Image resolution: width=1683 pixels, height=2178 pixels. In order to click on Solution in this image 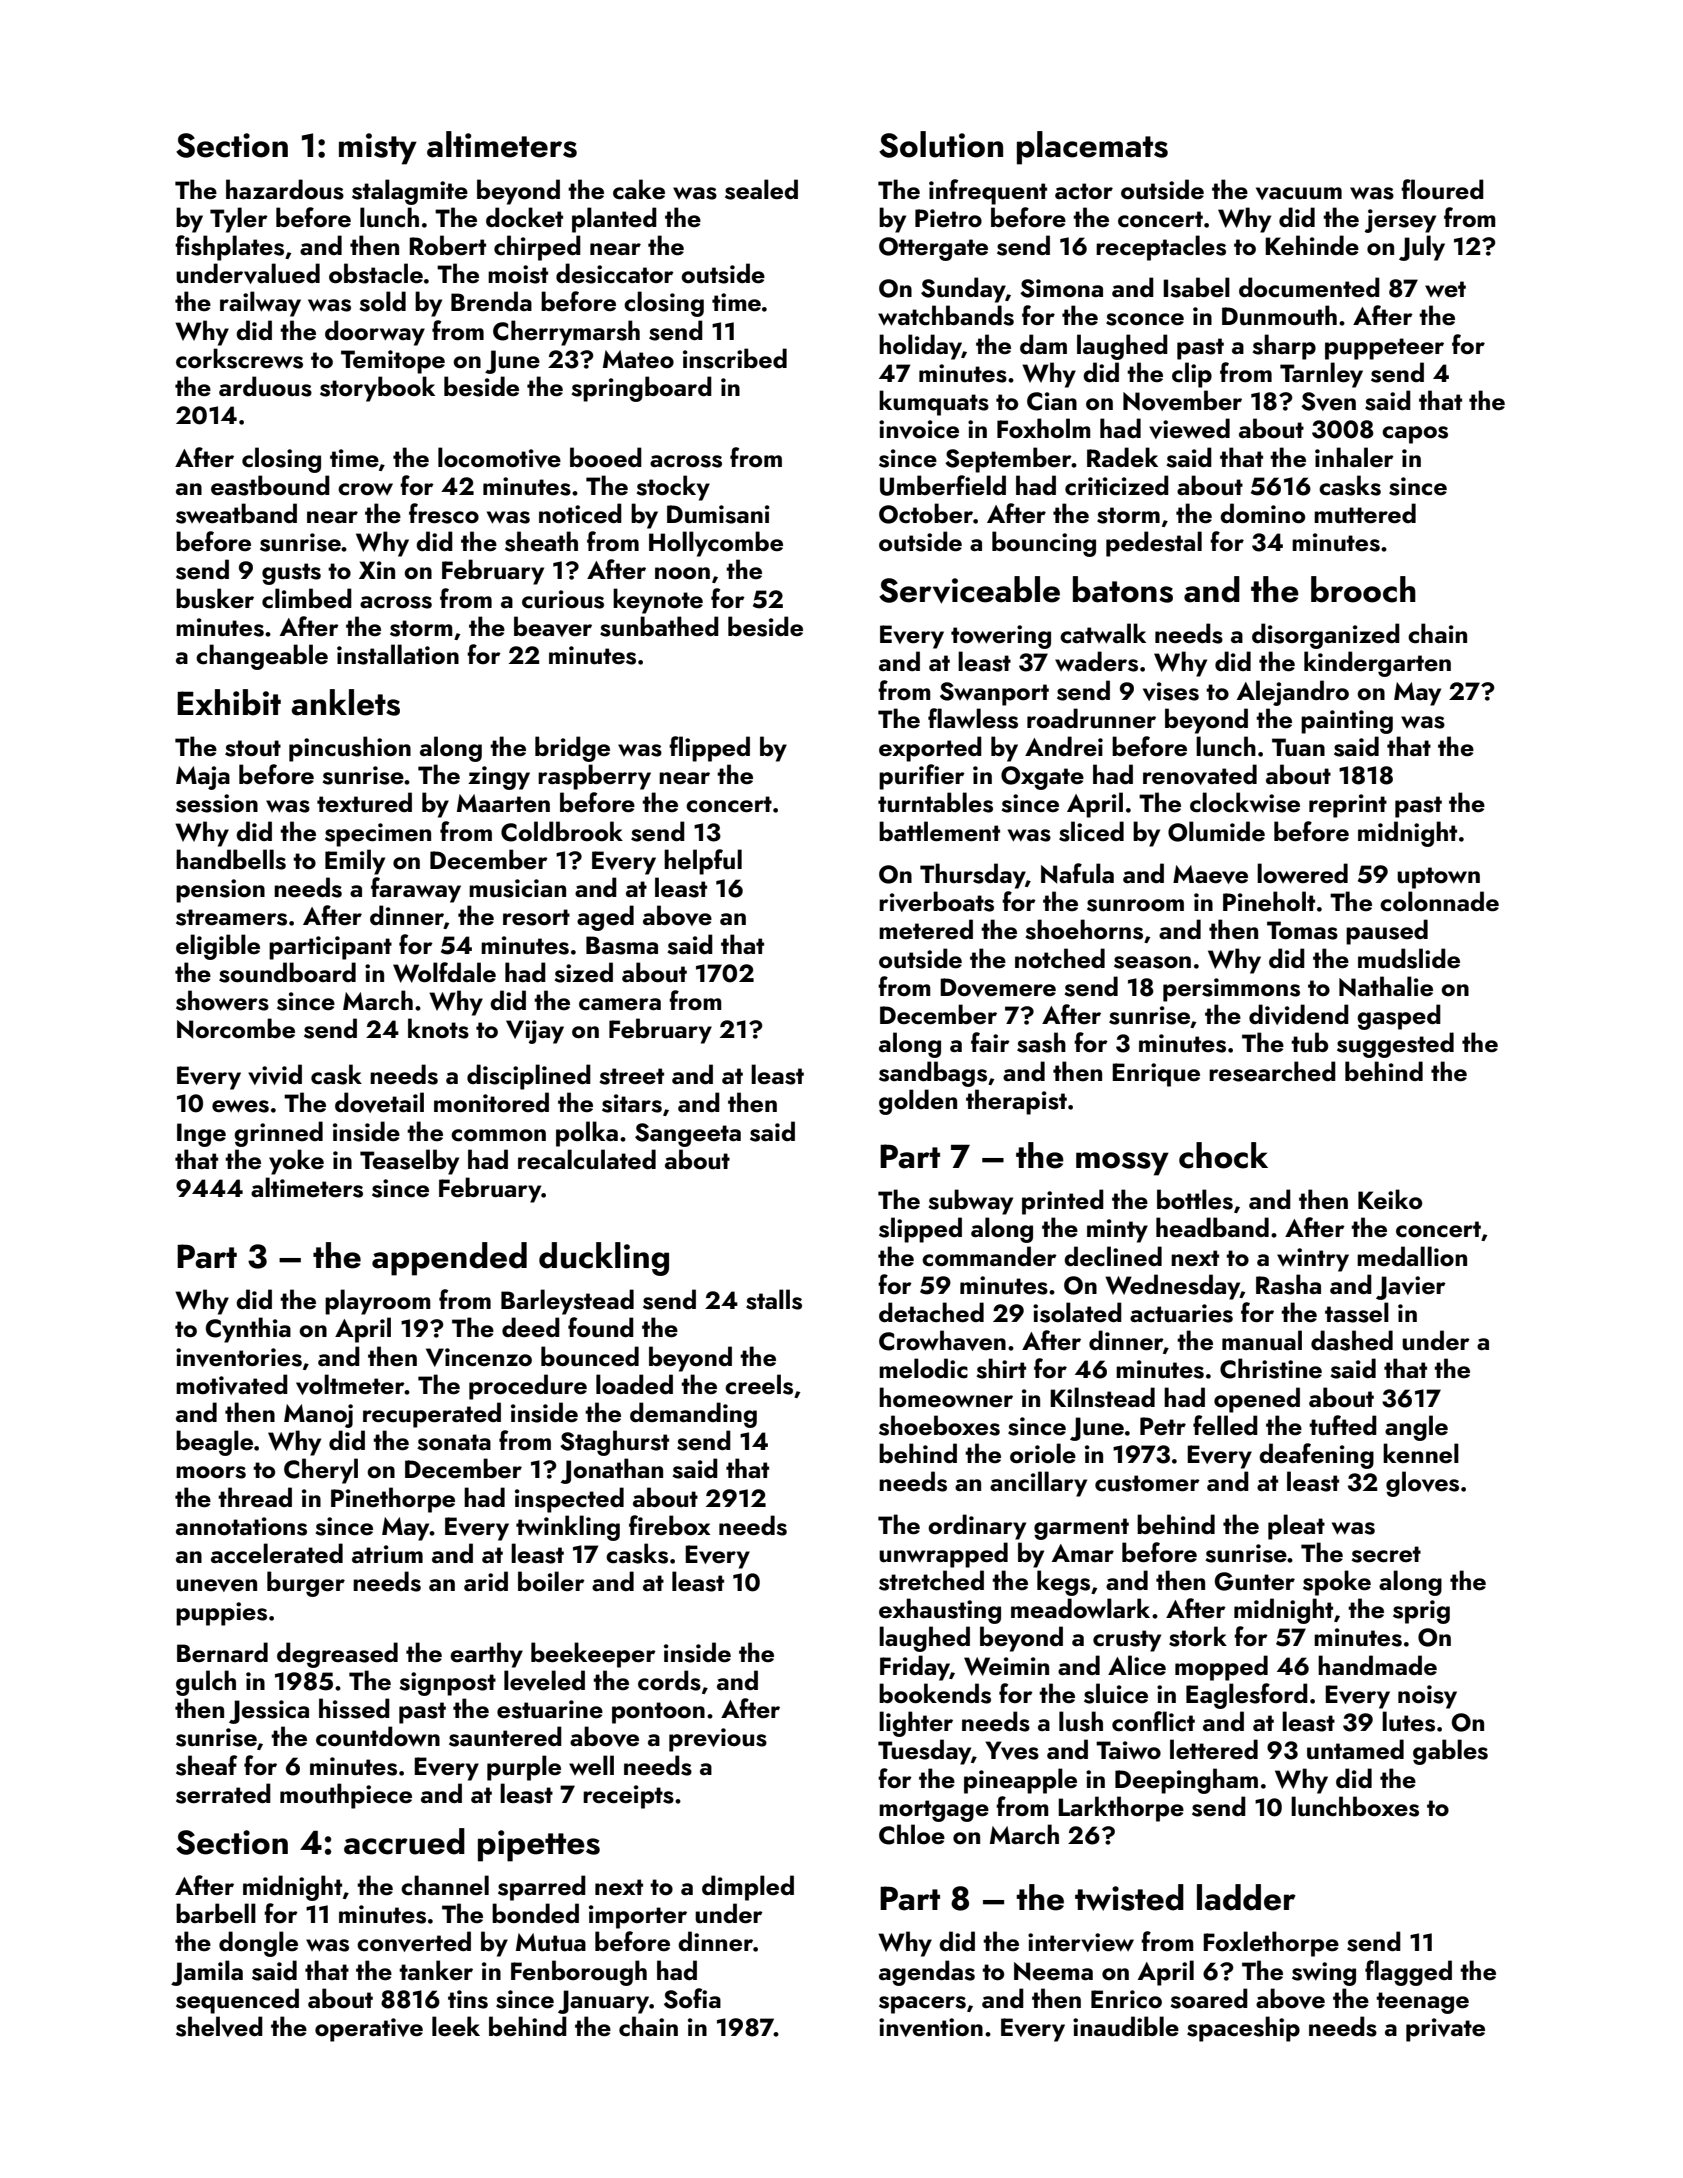, I will do `click(941, 144)`.
